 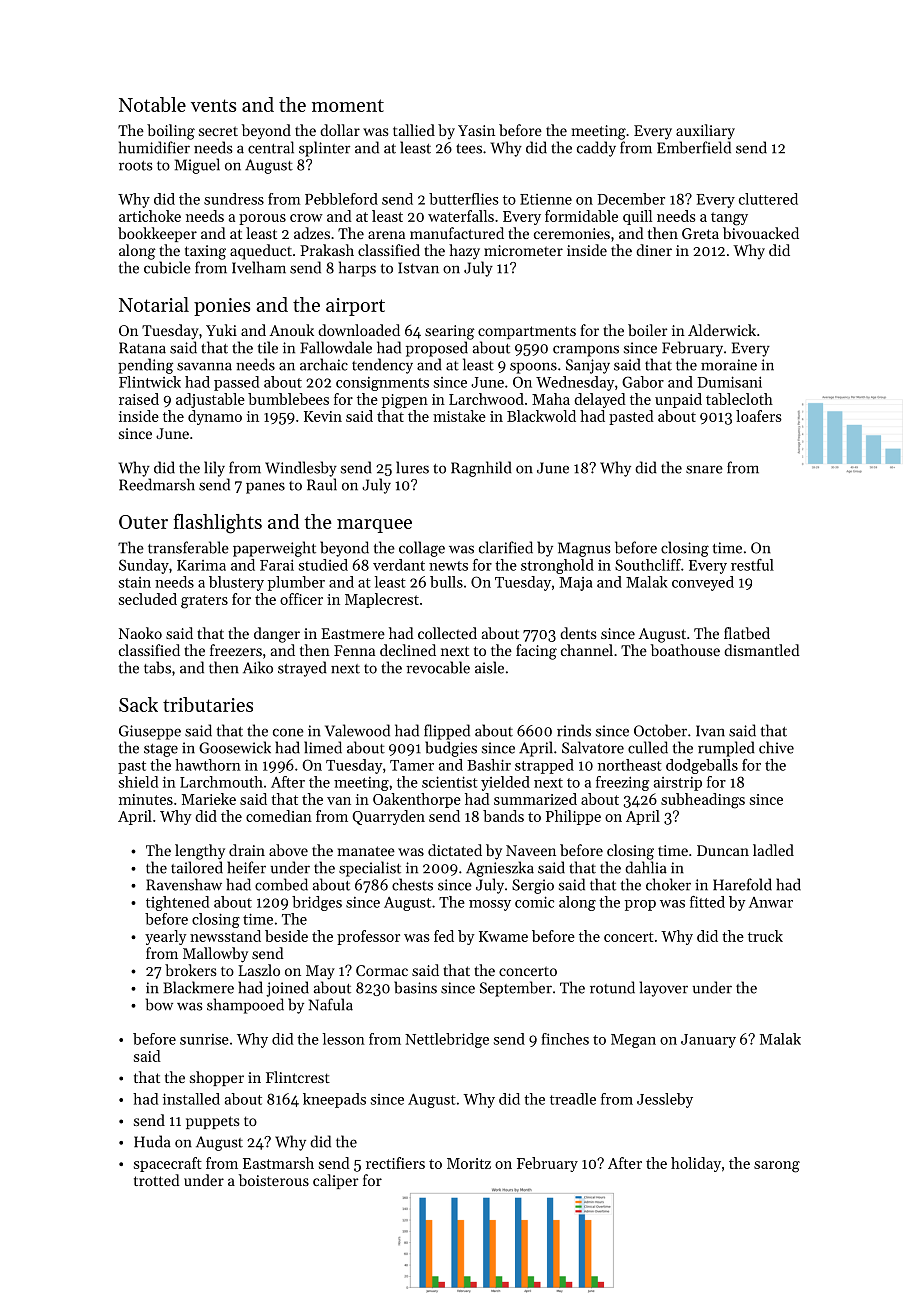 I want to click on auxiliary, so click(x=705, y=131).
